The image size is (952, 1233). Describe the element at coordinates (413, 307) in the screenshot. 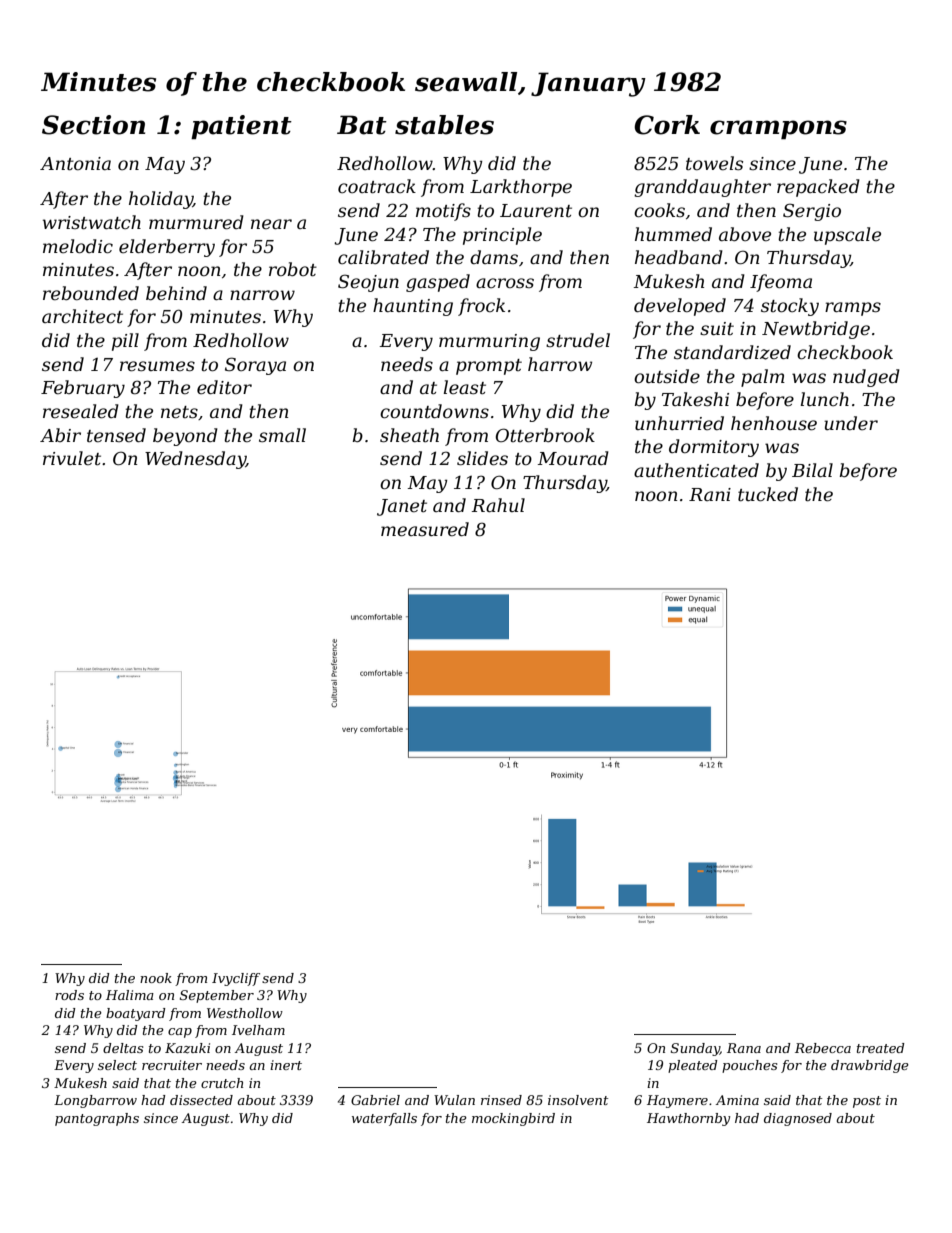

I see `haunting` at that location.
